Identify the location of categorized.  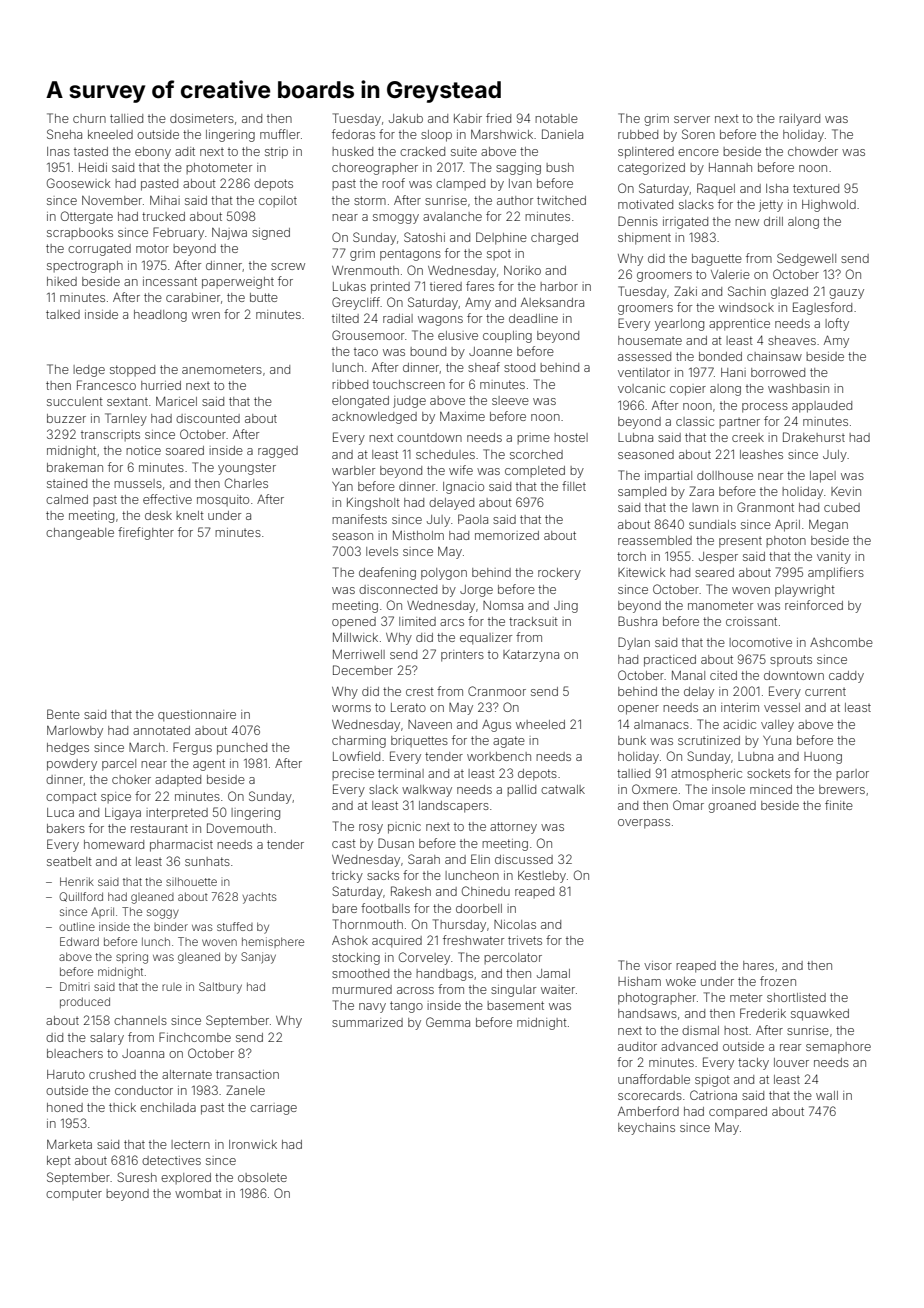
(651, 169).
